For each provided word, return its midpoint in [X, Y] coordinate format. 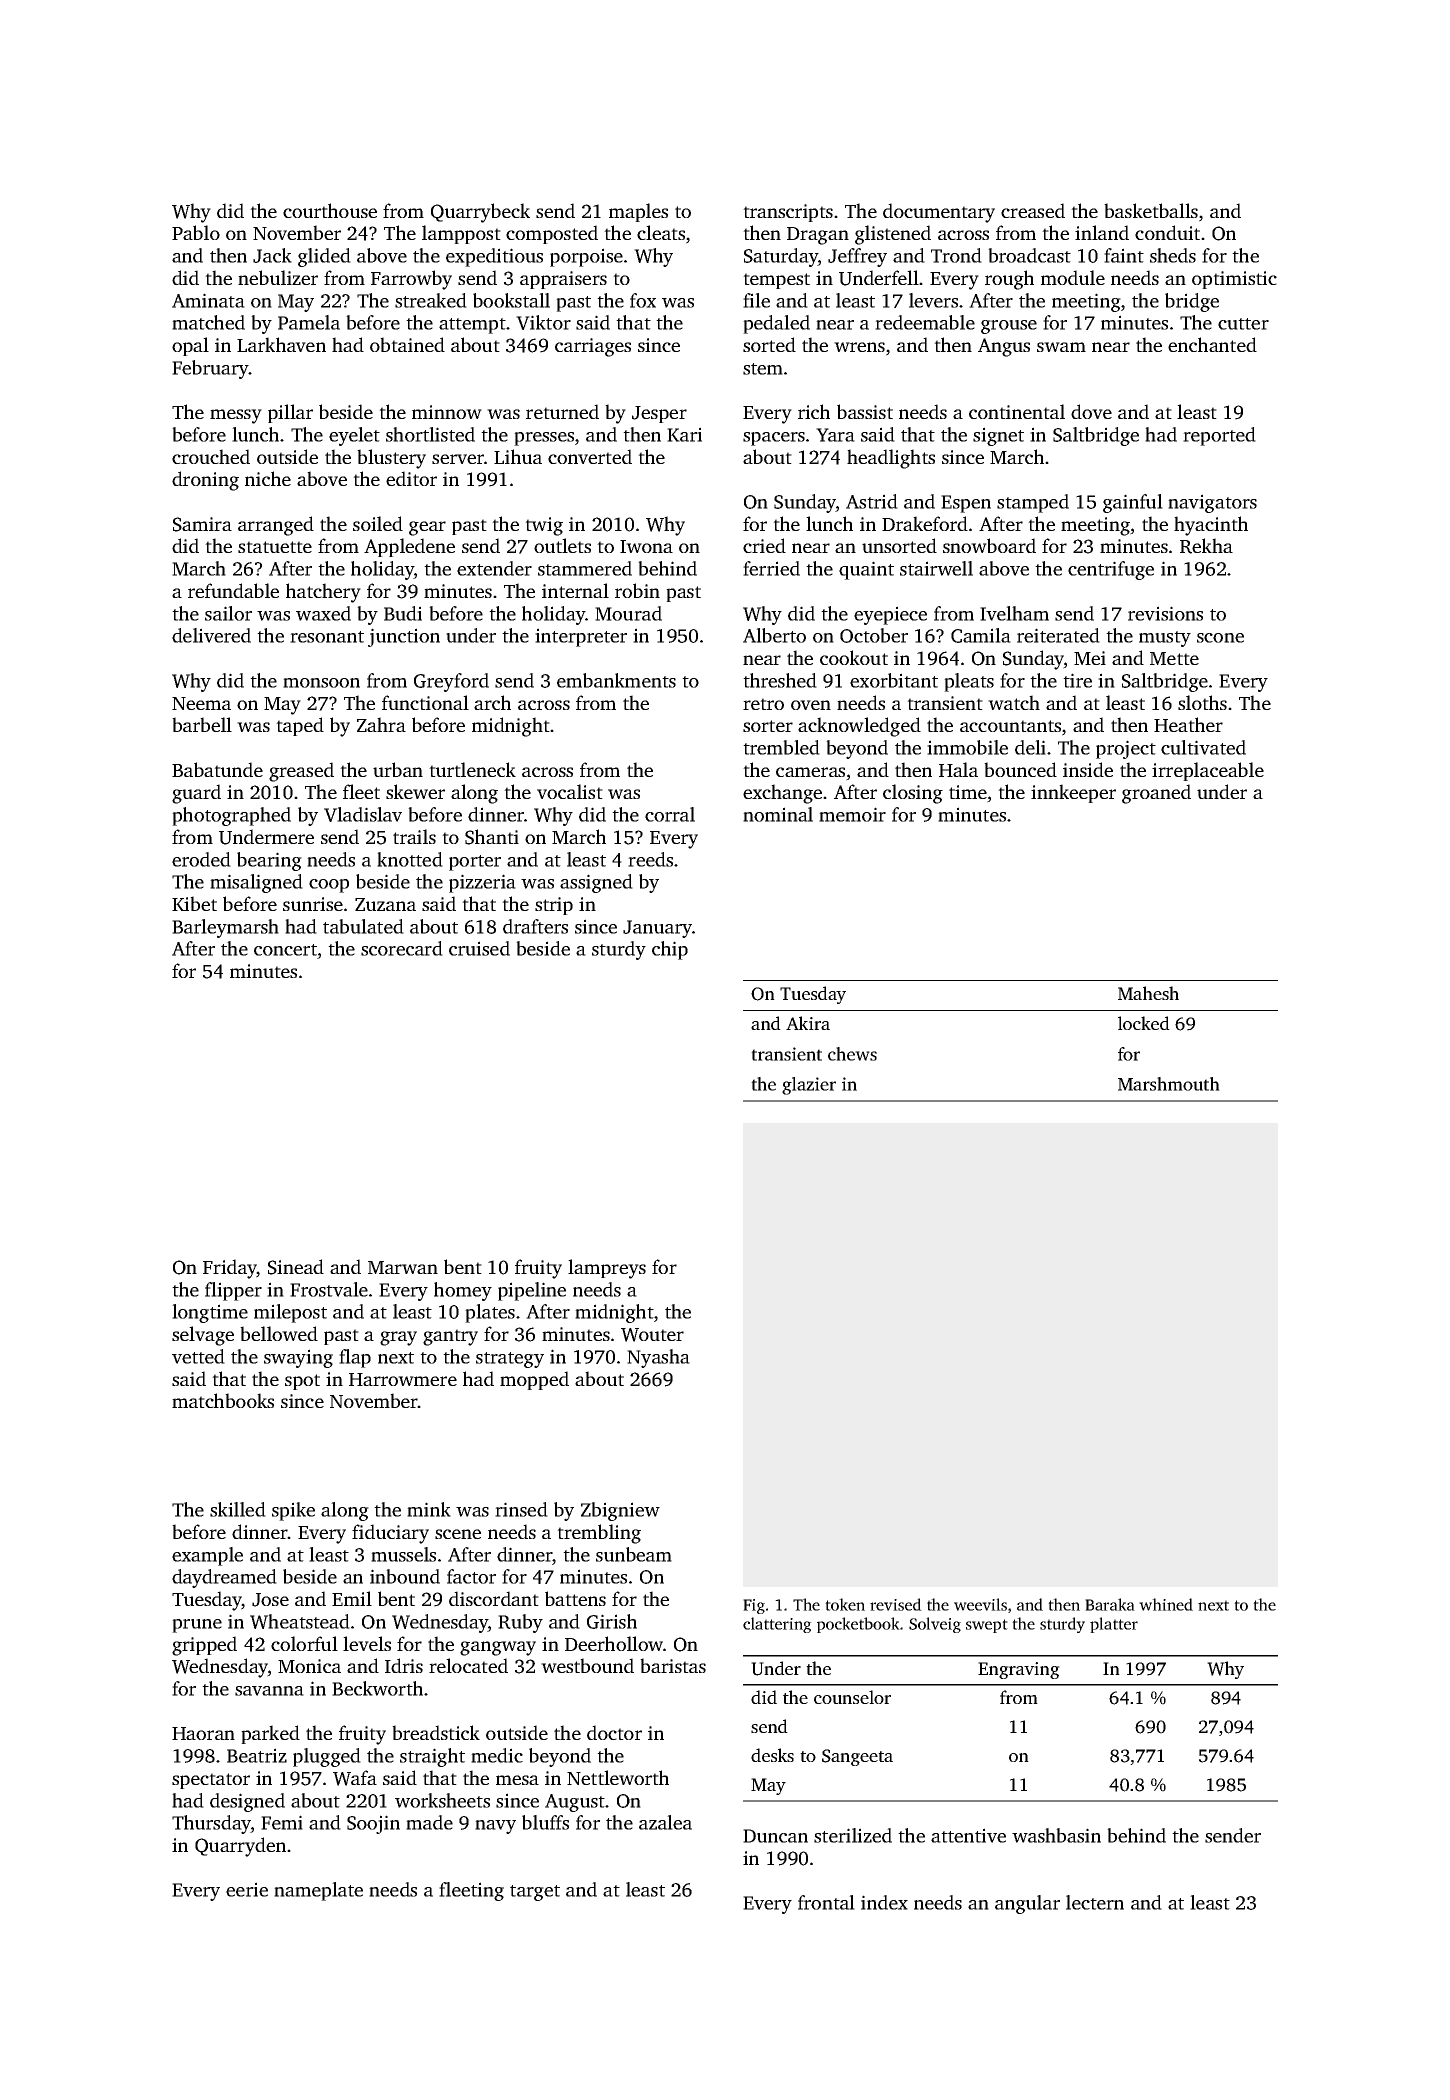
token [845, 1604]
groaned [1156, 794]
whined [1166, 1604]
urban [398, 769]
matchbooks [223, 1400]
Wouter [652, 1335]
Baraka [1110, 1604]
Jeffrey [857, 257]
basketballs [1151, 210]
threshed [780, 680]
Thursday [211, 1824]
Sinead [296, 1267]
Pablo [196, 232]
